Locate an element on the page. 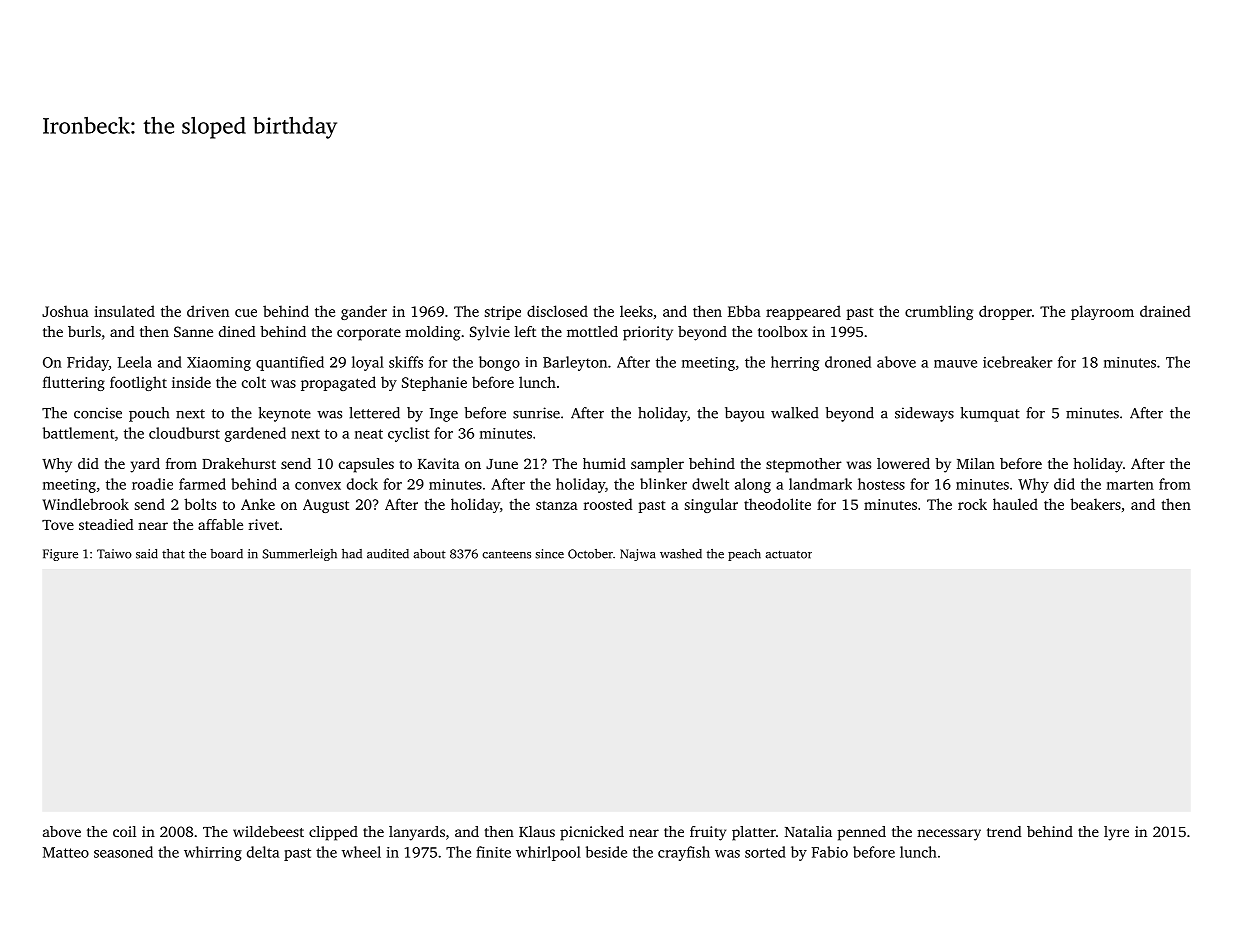 This page has height=952, width=1233. lyre is located at coordinates (1116, 833).
